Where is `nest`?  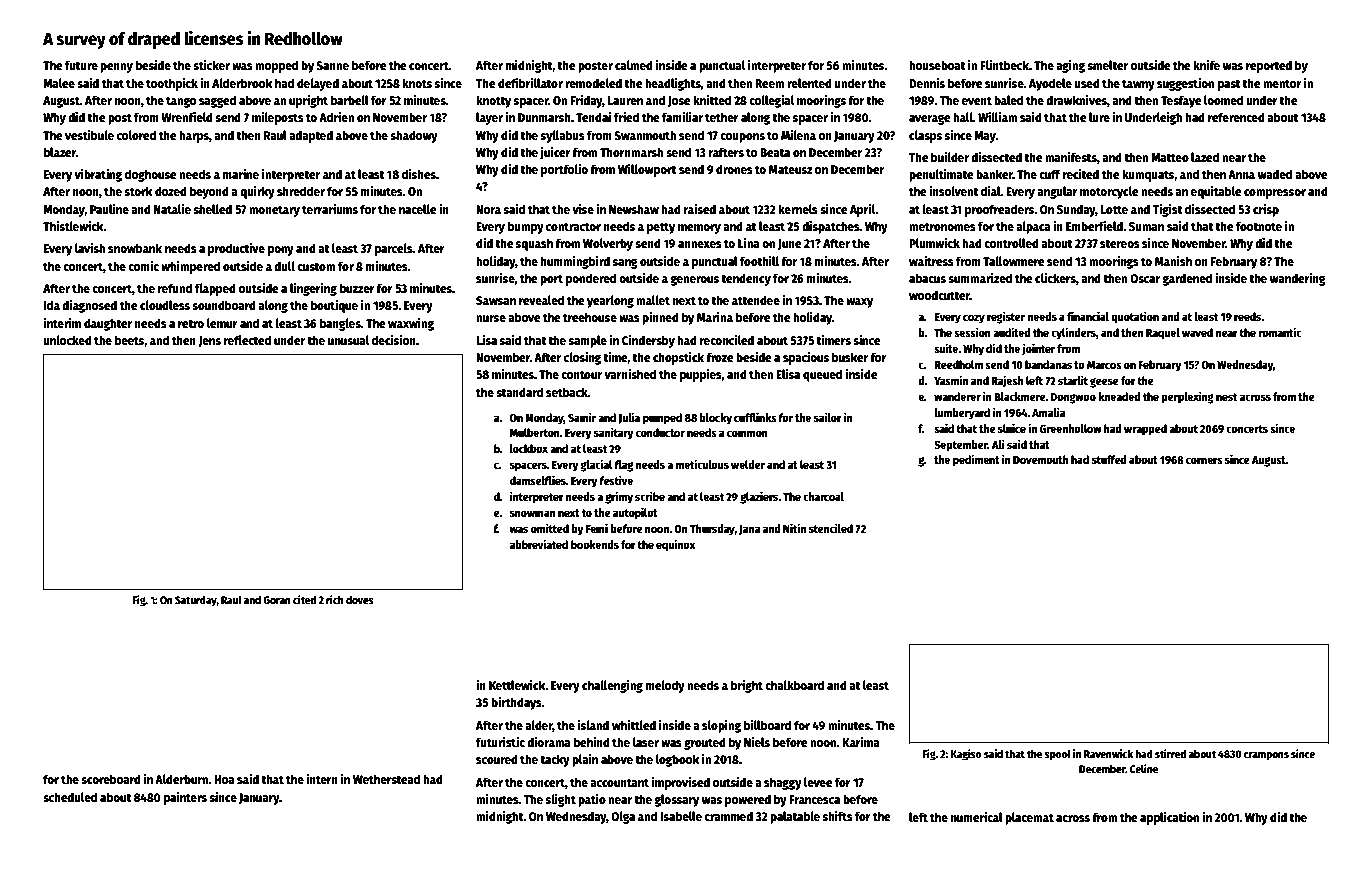
nest is located at coordinates (1226, 397).
